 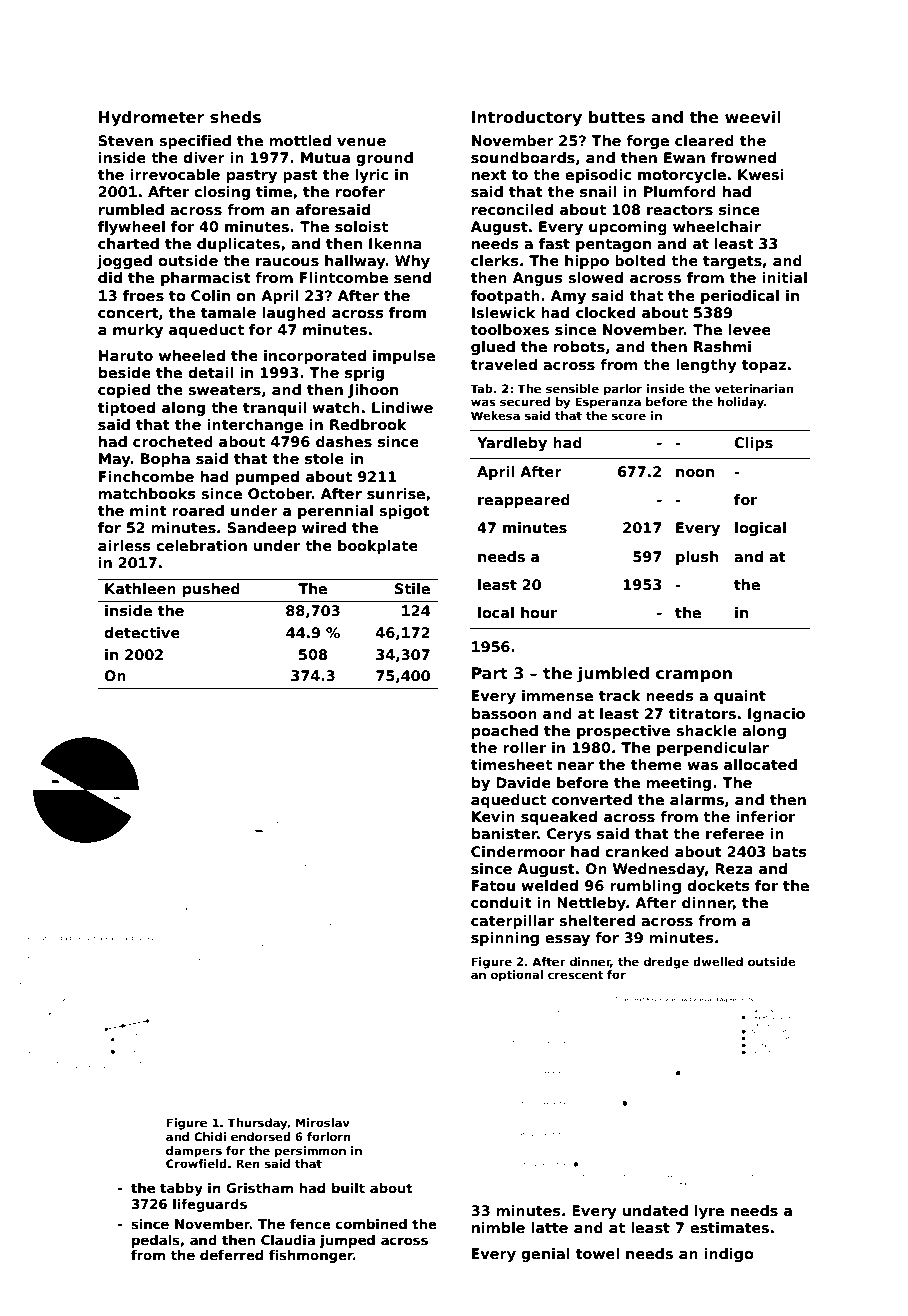 What do you see at coordinates (760, 529) in the document?
I see `logical` at bounding box center [760, 529].
